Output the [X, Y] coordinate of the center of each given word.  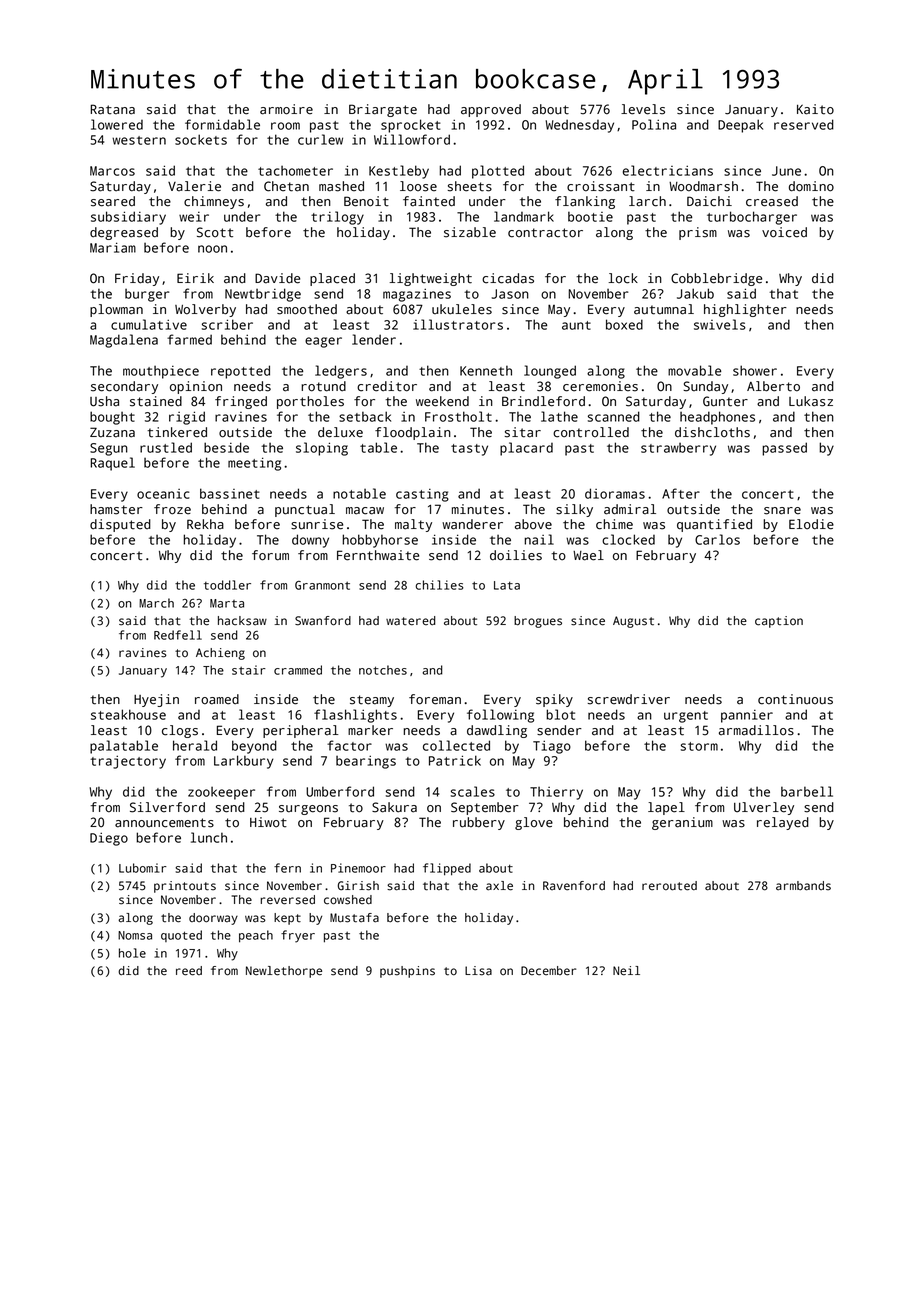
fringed [241, 402]
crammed [298, 670]
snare [782, 511]
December [548, 971]
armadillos [756, 730]
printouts [185, 887]
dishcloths [712, 432]
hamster [116, 509]
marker [370, 730]
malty [413, 525]
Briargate [383, 110]
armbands [803, 886]
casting [422, 495]
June [786, 171]
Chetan [286, 186]
